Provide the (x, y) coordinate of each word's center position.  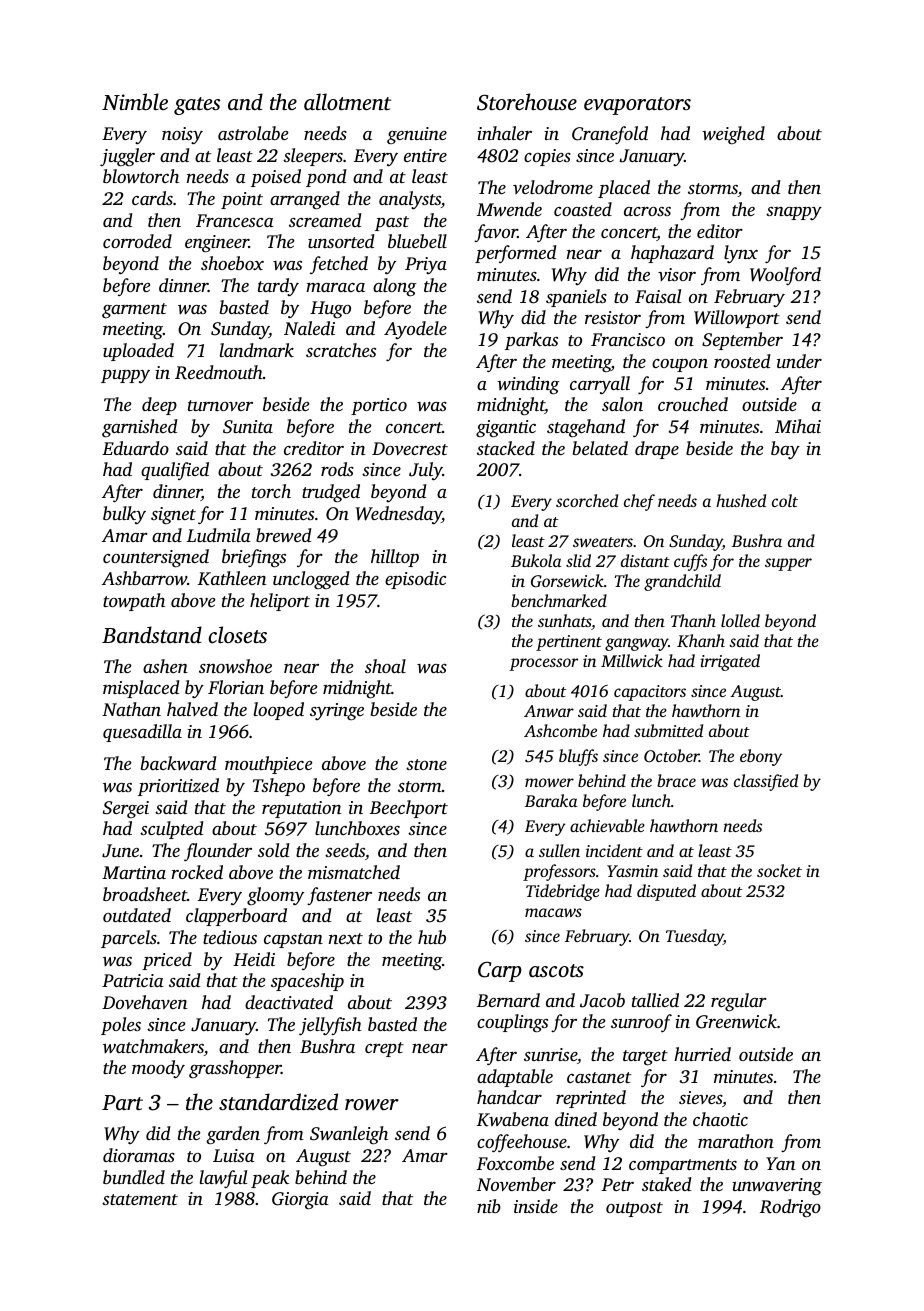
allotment (347, 101)
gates (197, 106)
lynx (741, 254)
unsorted (341, 241)
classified (766, 782)
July (426, 471)
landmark (257, 350)
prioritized (178, 787)
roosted (742, 361)
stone (426, 764)
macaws (553, 912)
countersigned (156, 558)
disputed (666, 892)
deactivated (289, 1002)
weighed (733, 135)
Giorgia (300, 1201)
